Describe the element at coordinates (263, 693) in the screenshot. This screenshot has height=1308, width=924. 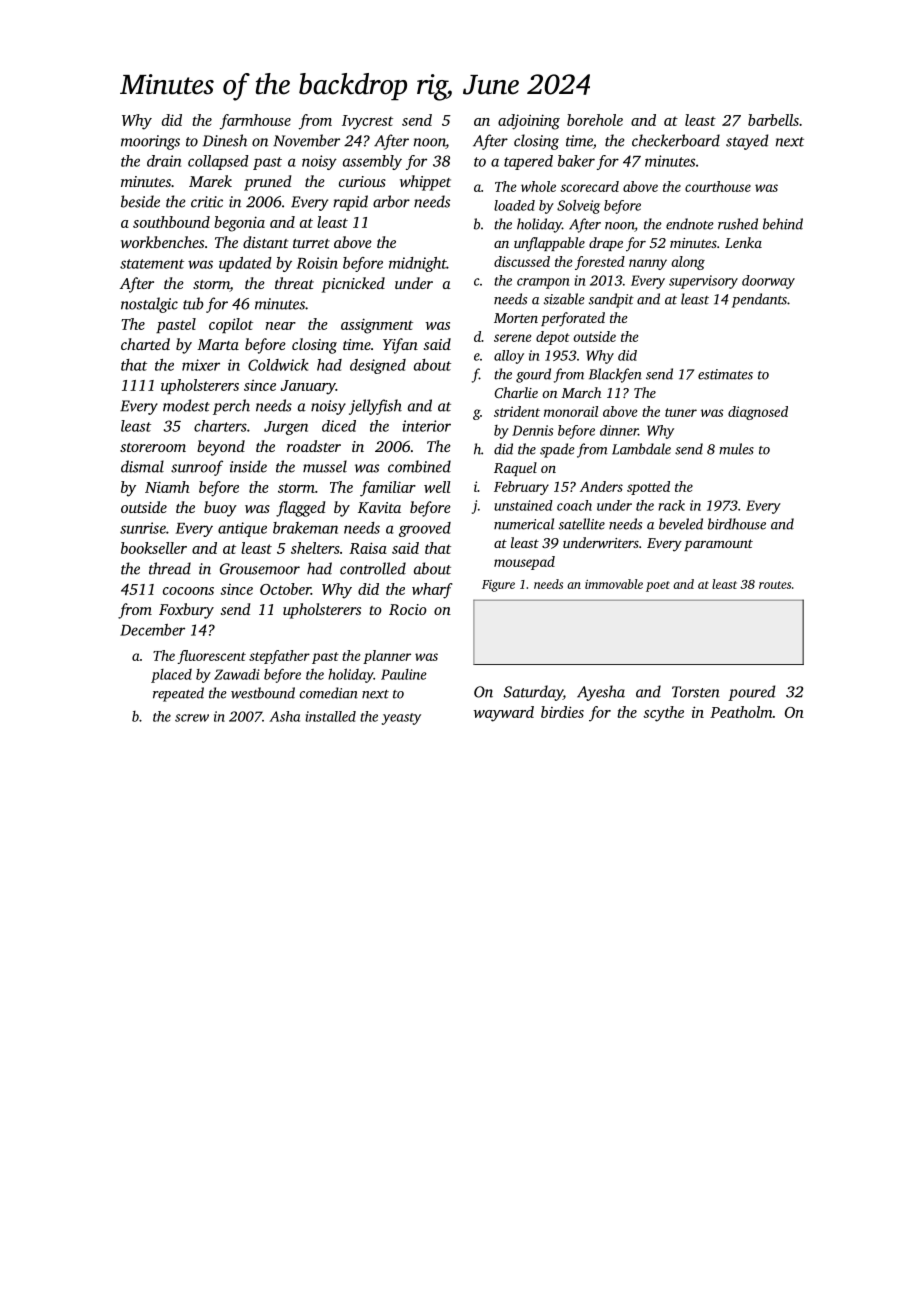
I see `westbound` at that location.
